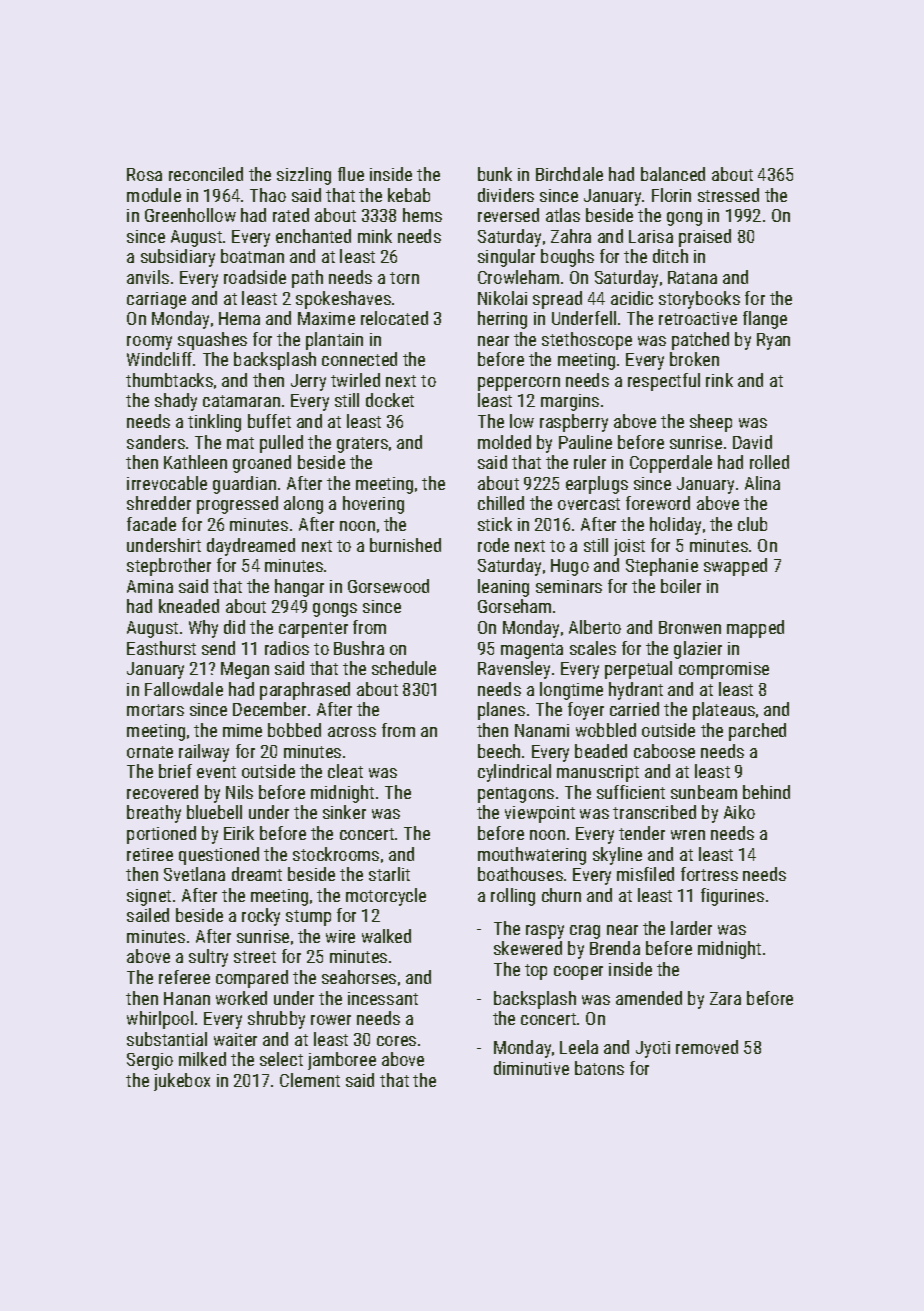  What do you see at coordinates (728, 195) in the screenshot?
I see `stressed` at bounding box center [728, 195].
